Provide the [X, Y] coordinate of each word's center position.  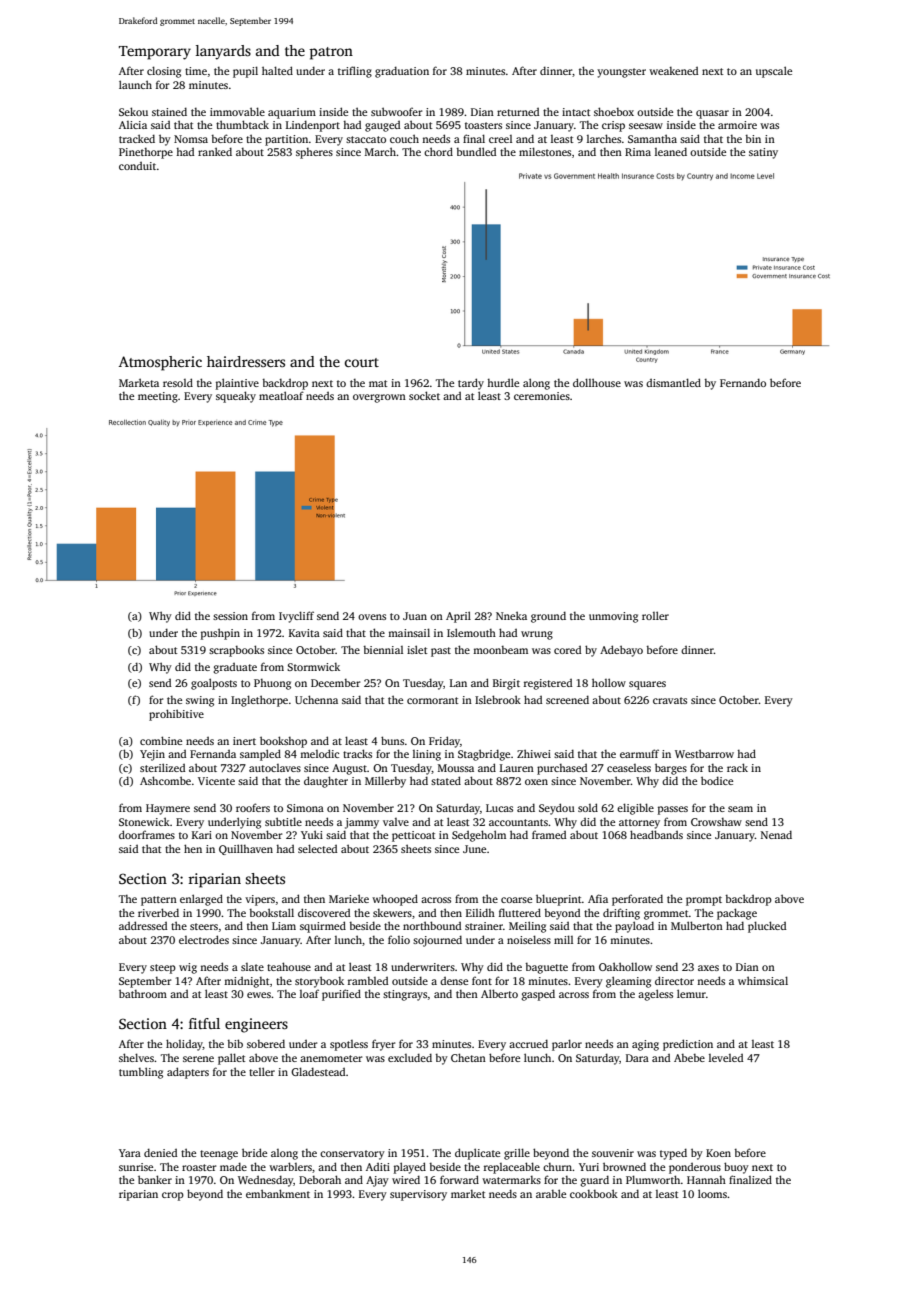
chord [438, 151]
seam [740, 809]
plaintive [237, 384]
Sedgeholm [479, 836]
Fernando [743, 382]
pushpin [220, 634]
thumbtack [242, 124]
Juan [415, 616]
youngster [621, 73]
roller [655, 615]
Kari [202, 835]
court [362, 362]
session [230, 616]
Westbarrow [704, 753]
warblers [290, 1166]
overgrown [379, 398]
